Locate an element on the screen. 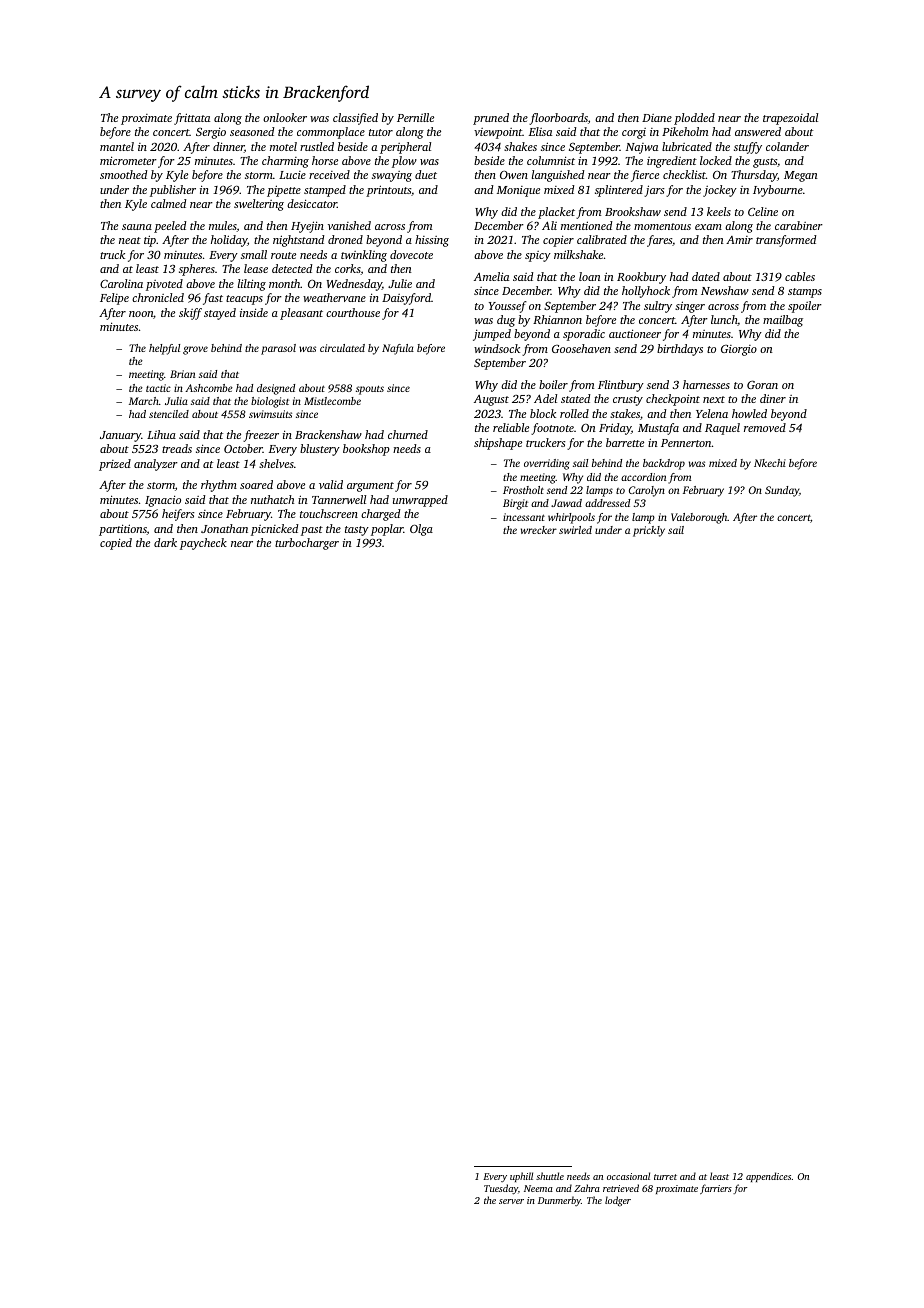 The width and height of the screenshot is (924, 1308). plodded is located at coordinates (694, 119).
